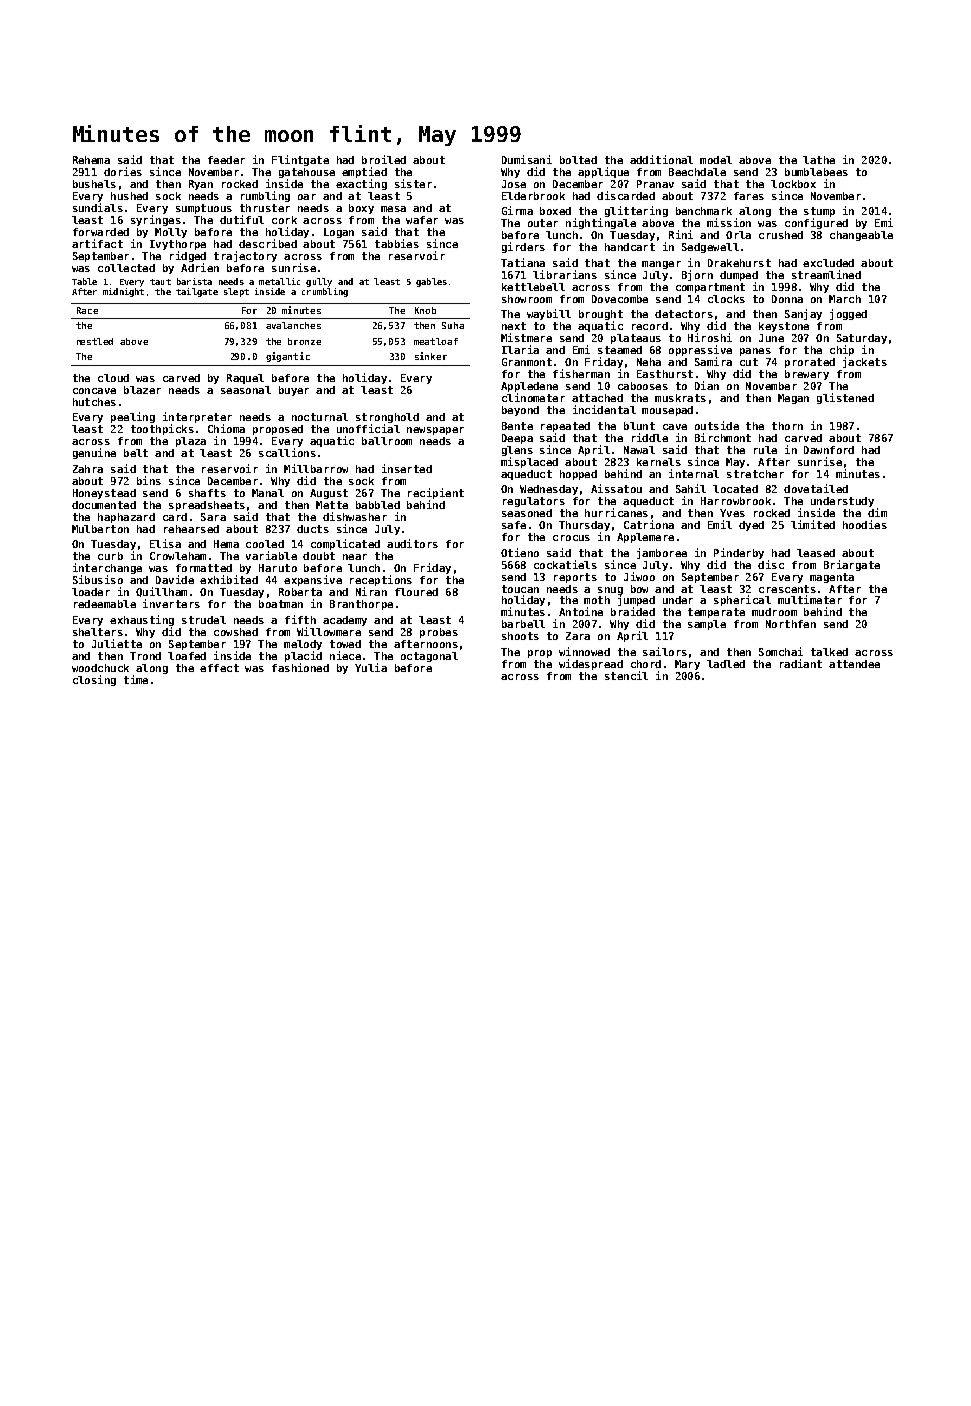 The width and height of the document is (971, 1406). I want to click on broiled, so click(384, 159).
